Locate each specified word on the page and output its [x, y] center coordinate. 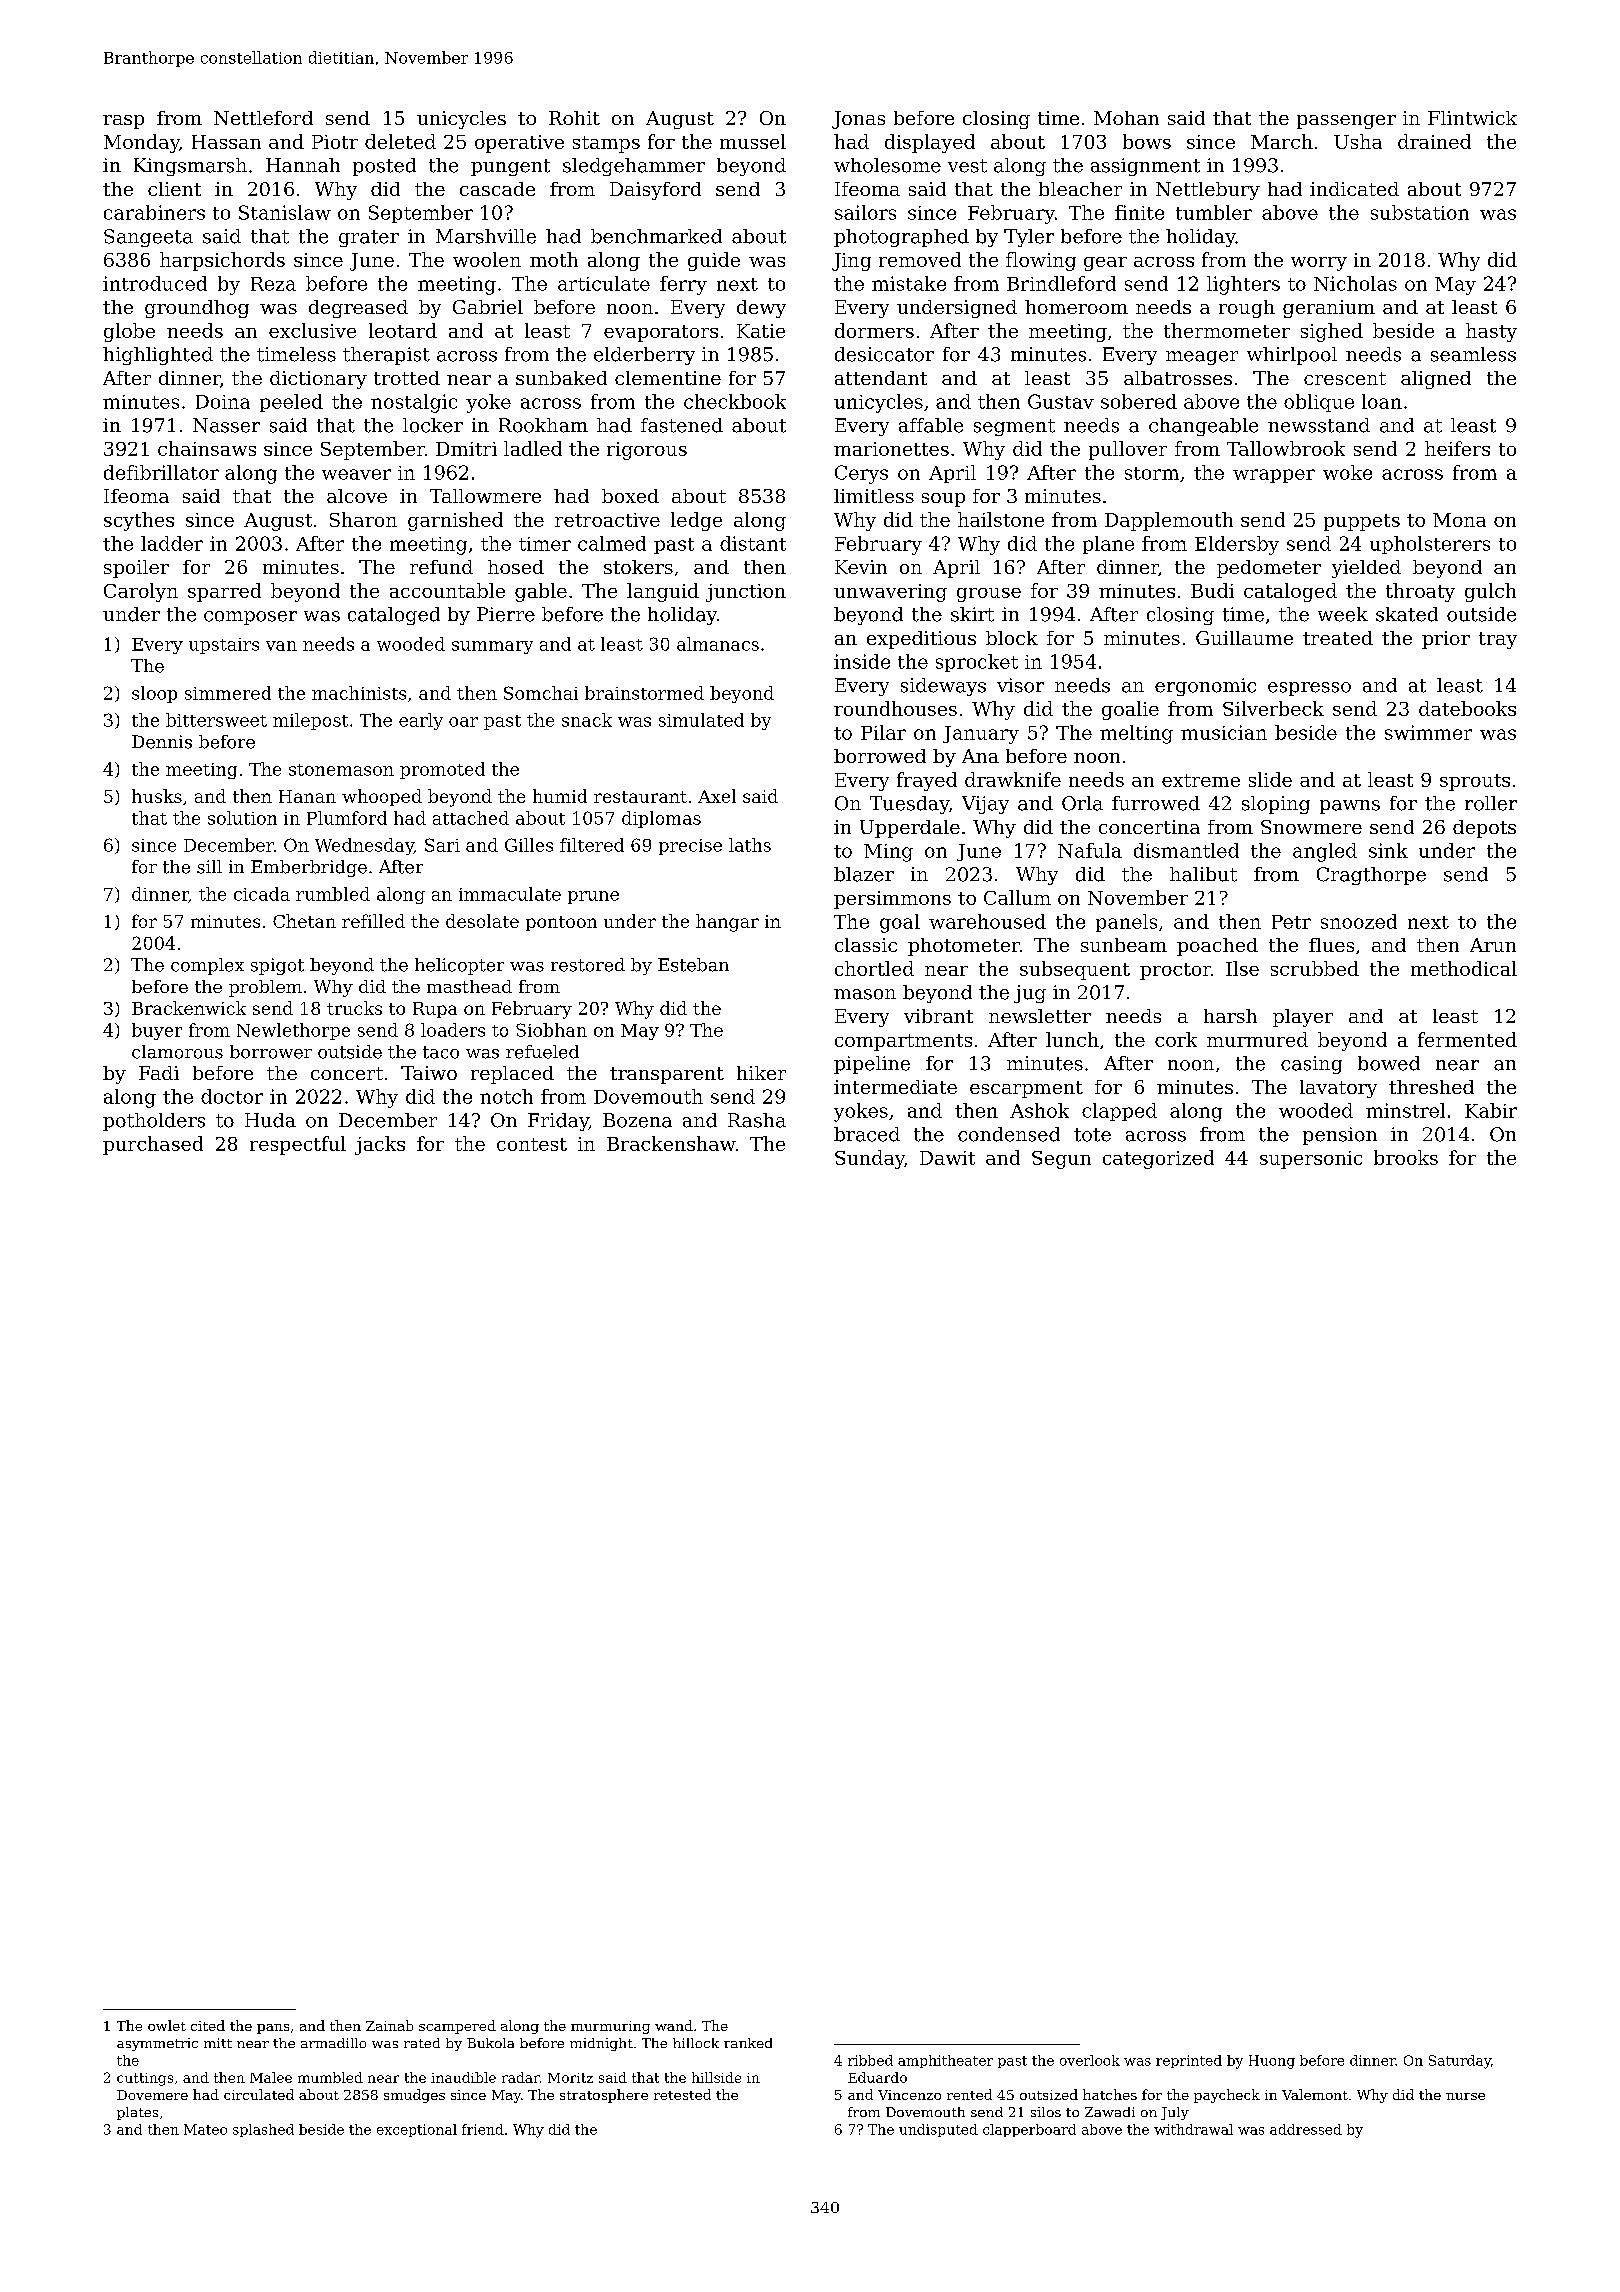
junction [746, 593]
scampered [457, 2027]
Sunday [870, 1159]
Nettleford [263, 118]
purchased [153, 1145]
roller [1491, 803]
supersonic [1311, 1160]
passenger [1346, 122]
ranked [748, 2043]
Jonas [858, 120]
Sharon [363, 519]
